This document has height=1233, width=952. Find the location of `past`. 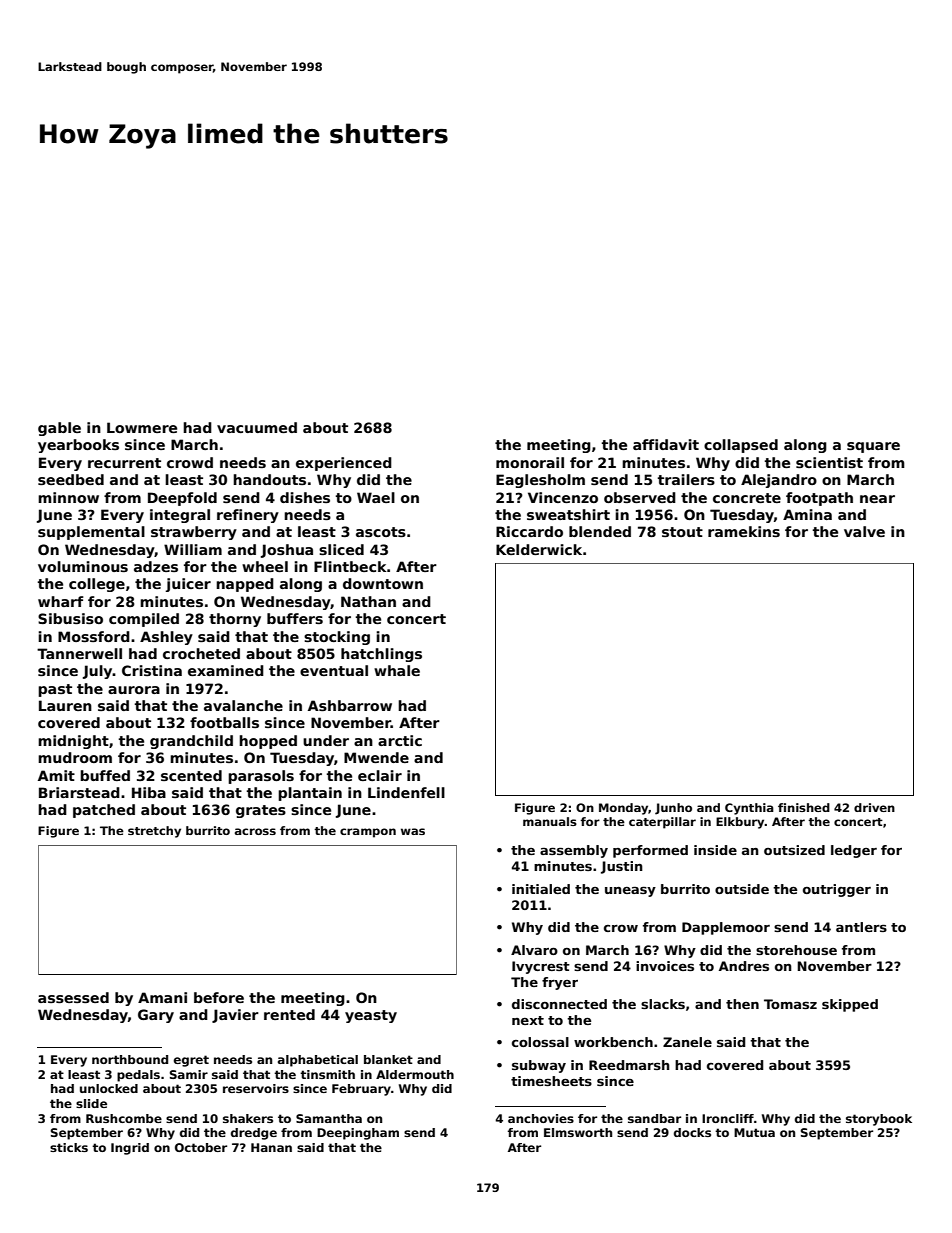

past is located at coordinates (55, 690).
